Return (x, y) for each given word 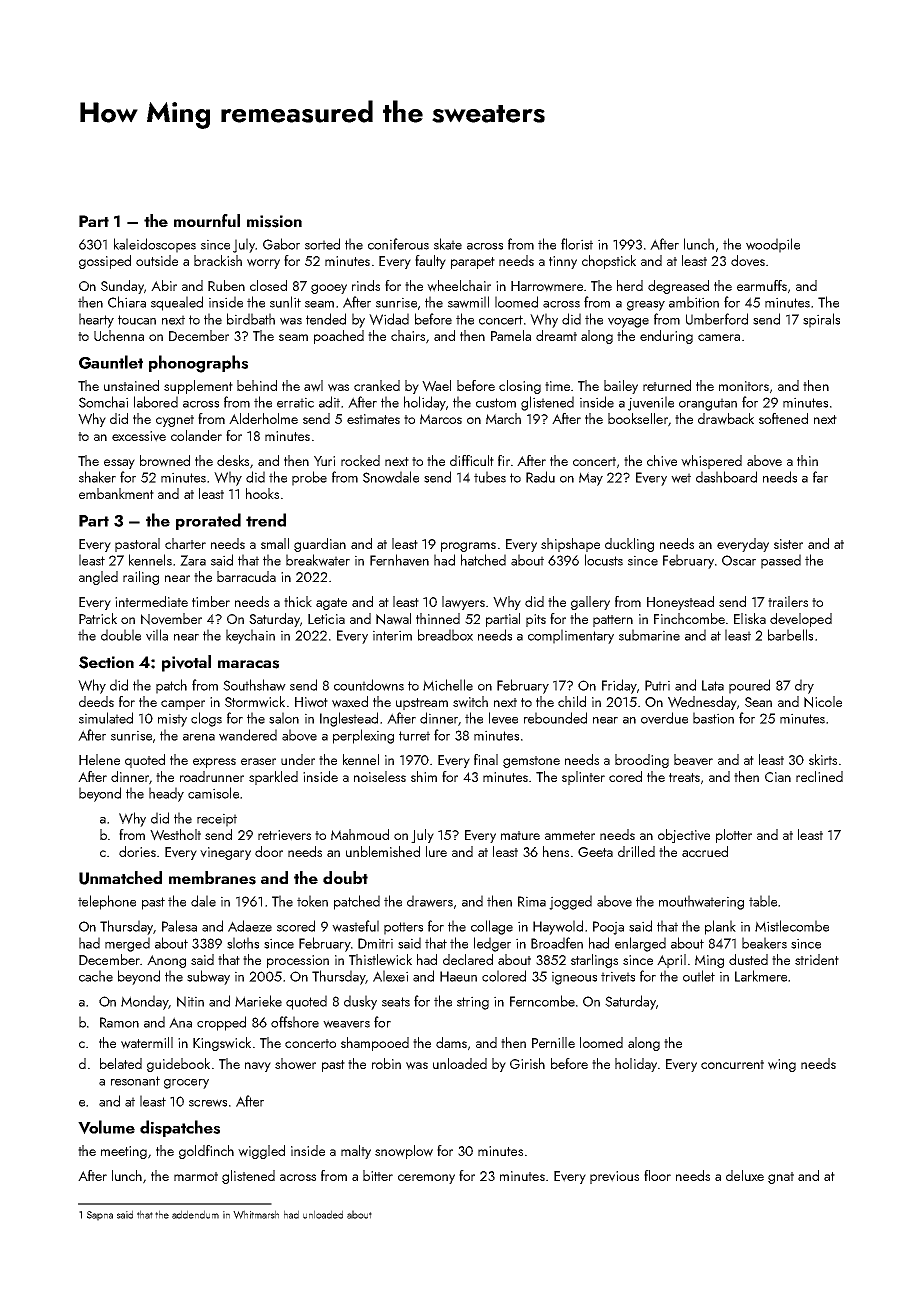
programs (468, 547)
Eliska (750, 618)
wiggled (261, 1152)
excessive (139, 436)
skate (448, 244)
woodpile (773, 245)
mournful (207, 220)
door (269, 851)
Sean (758, 702)
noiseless (380, 776)
